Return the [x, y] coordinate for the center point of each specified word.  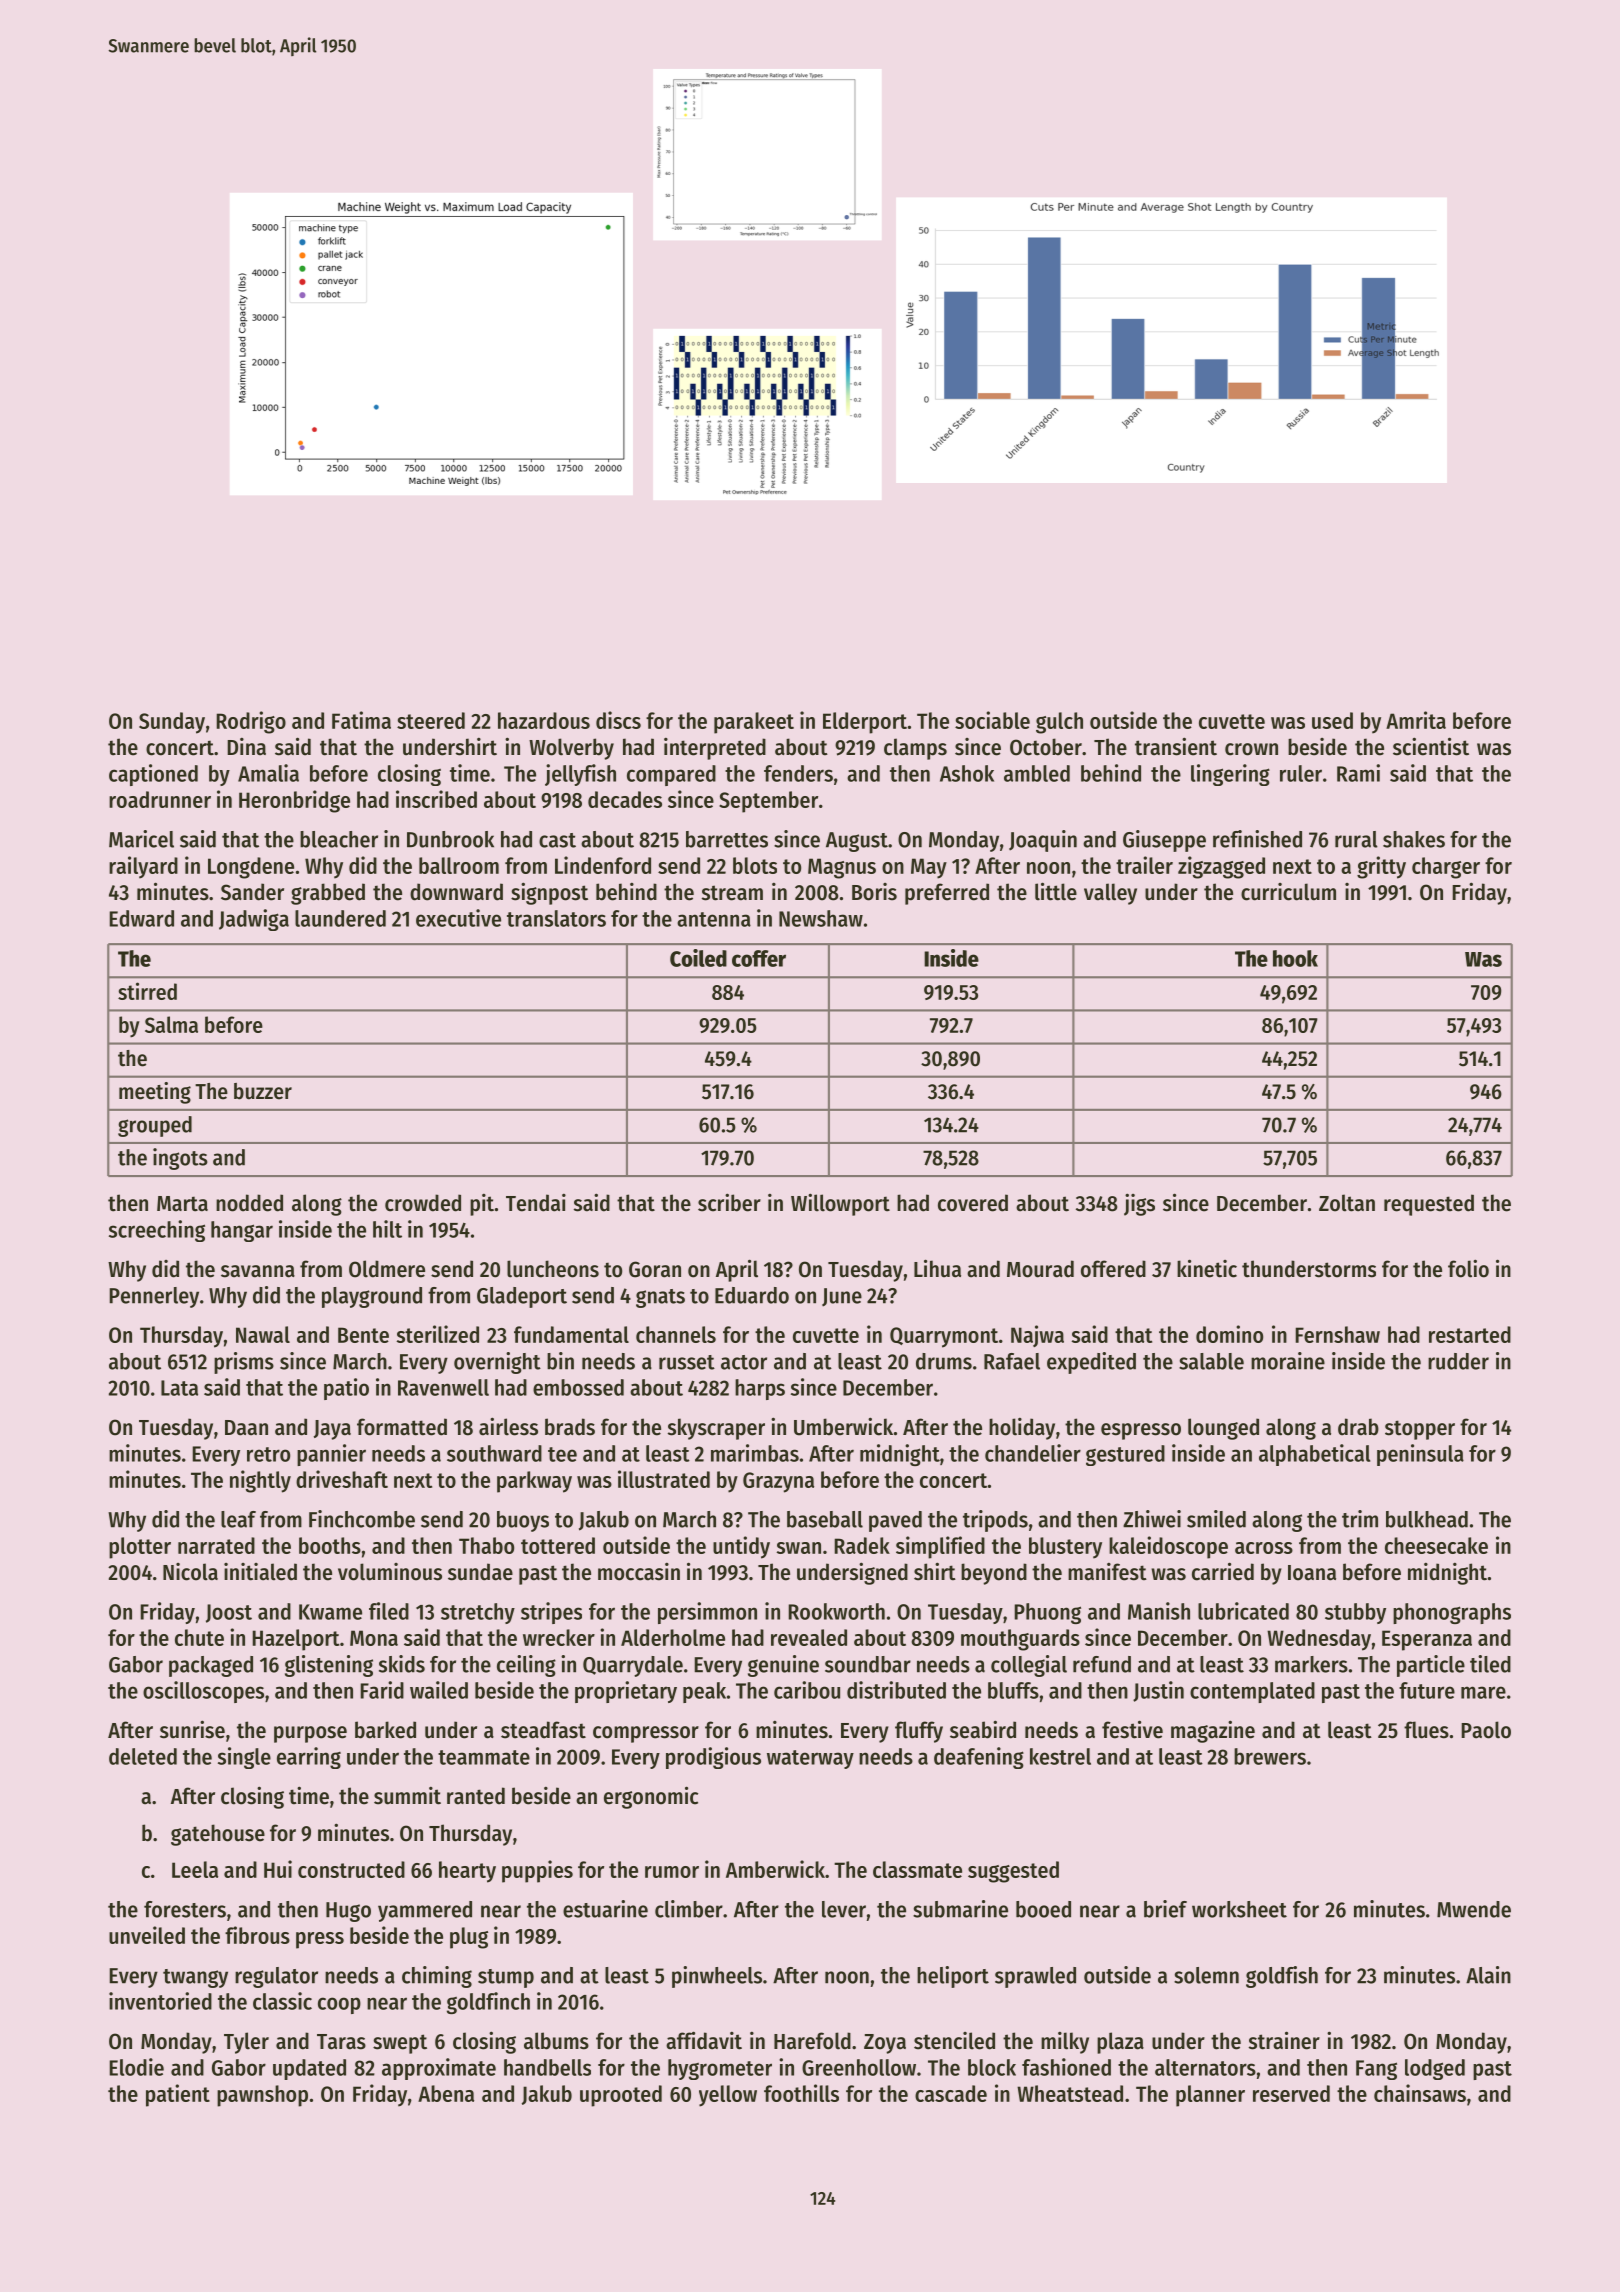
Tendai [536, 1203]
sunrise [192, 1729]
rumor [672, 1872]
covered [973, 1203]
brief [1165, 1909]
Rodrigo [251, 722]
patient [178, 2095]
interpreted [715, 749]
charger [1446, 868]
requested [1429, 1205]
